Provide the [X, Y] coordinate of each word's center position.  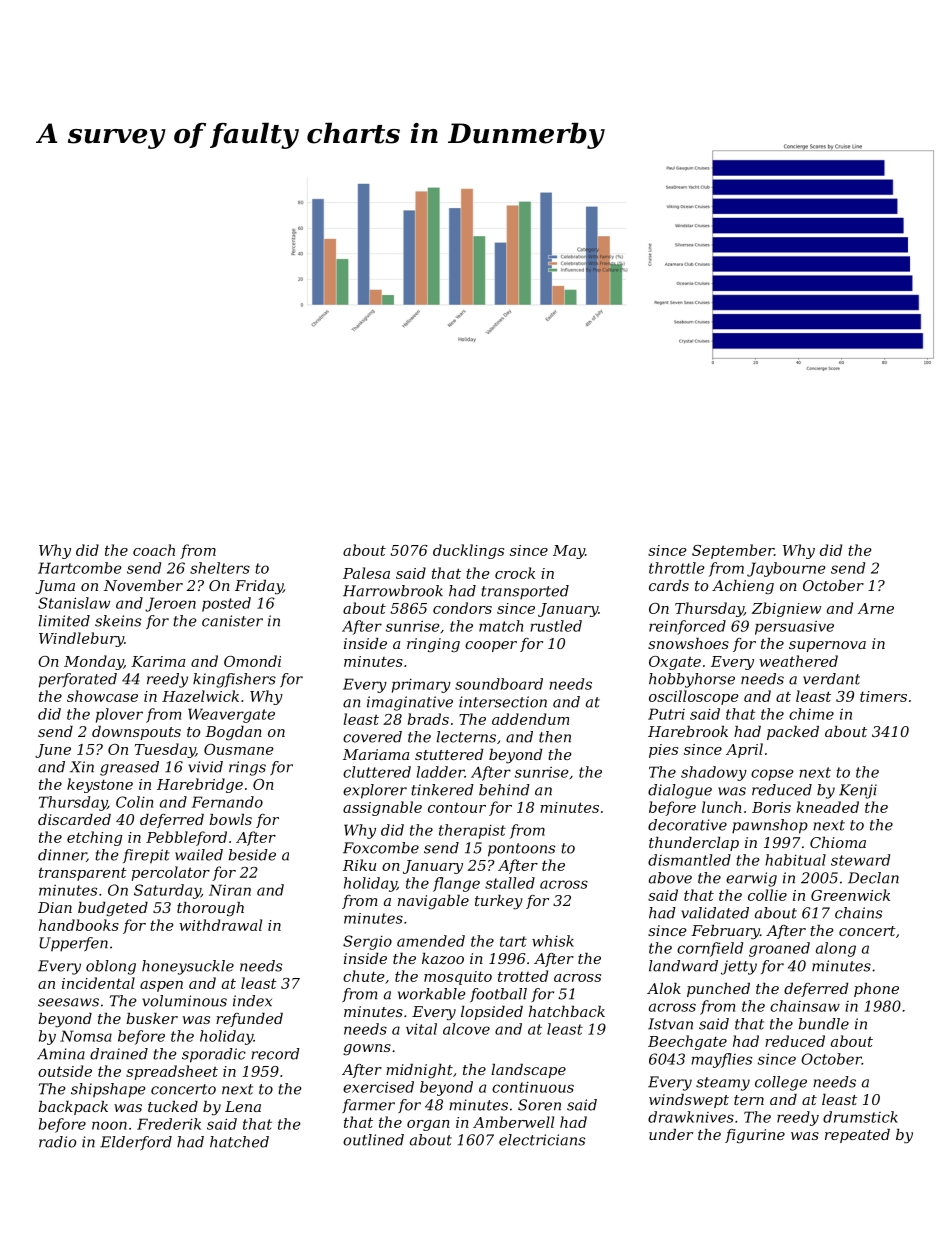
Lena [243, 1106]
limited [64, 621]
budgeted [113, 909]
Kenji [858, 791]
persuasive [794, 628]
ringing [433, 645]
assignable [382, 808]
